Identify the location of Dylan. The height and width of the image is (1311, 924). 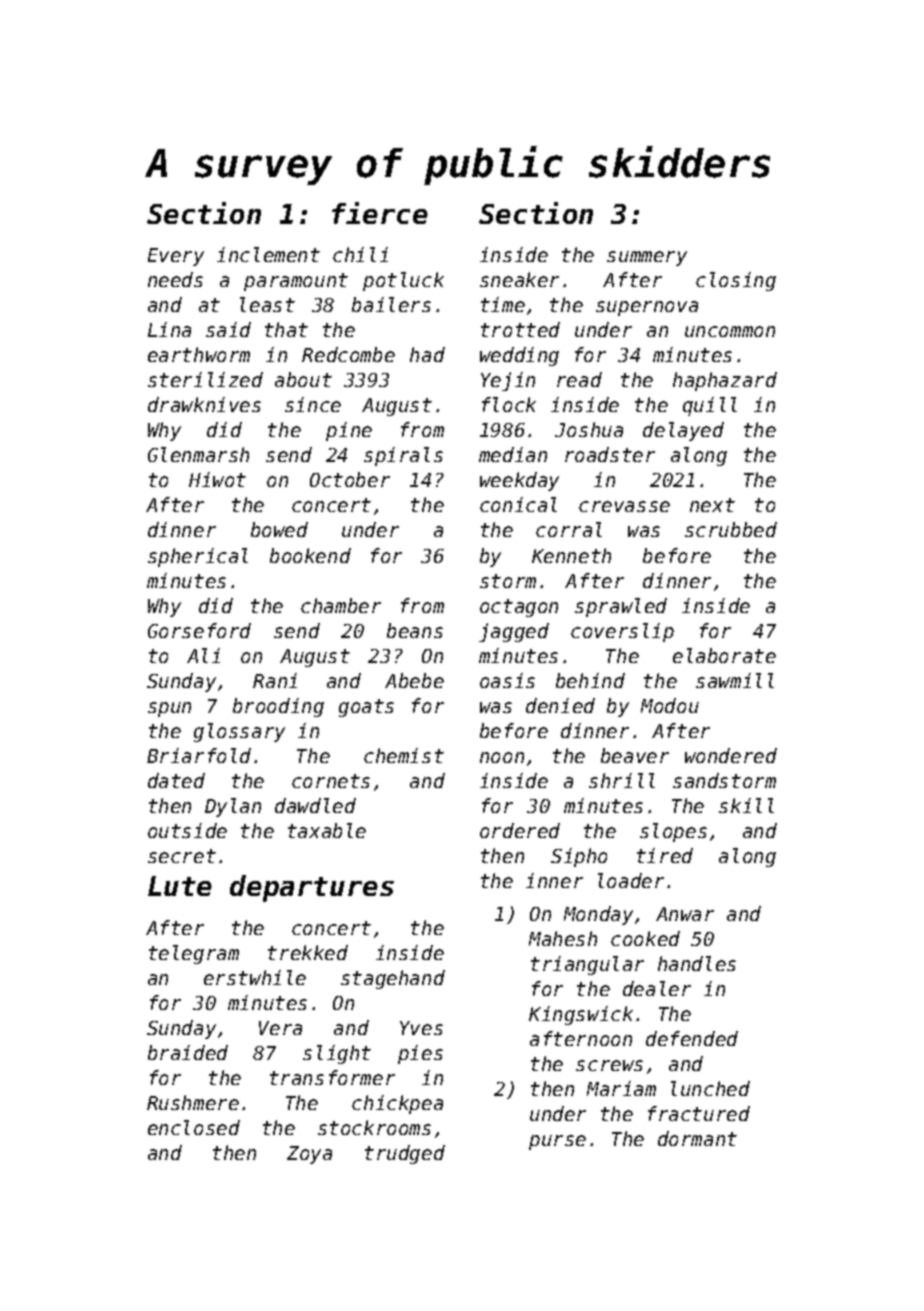
(233, 807).
